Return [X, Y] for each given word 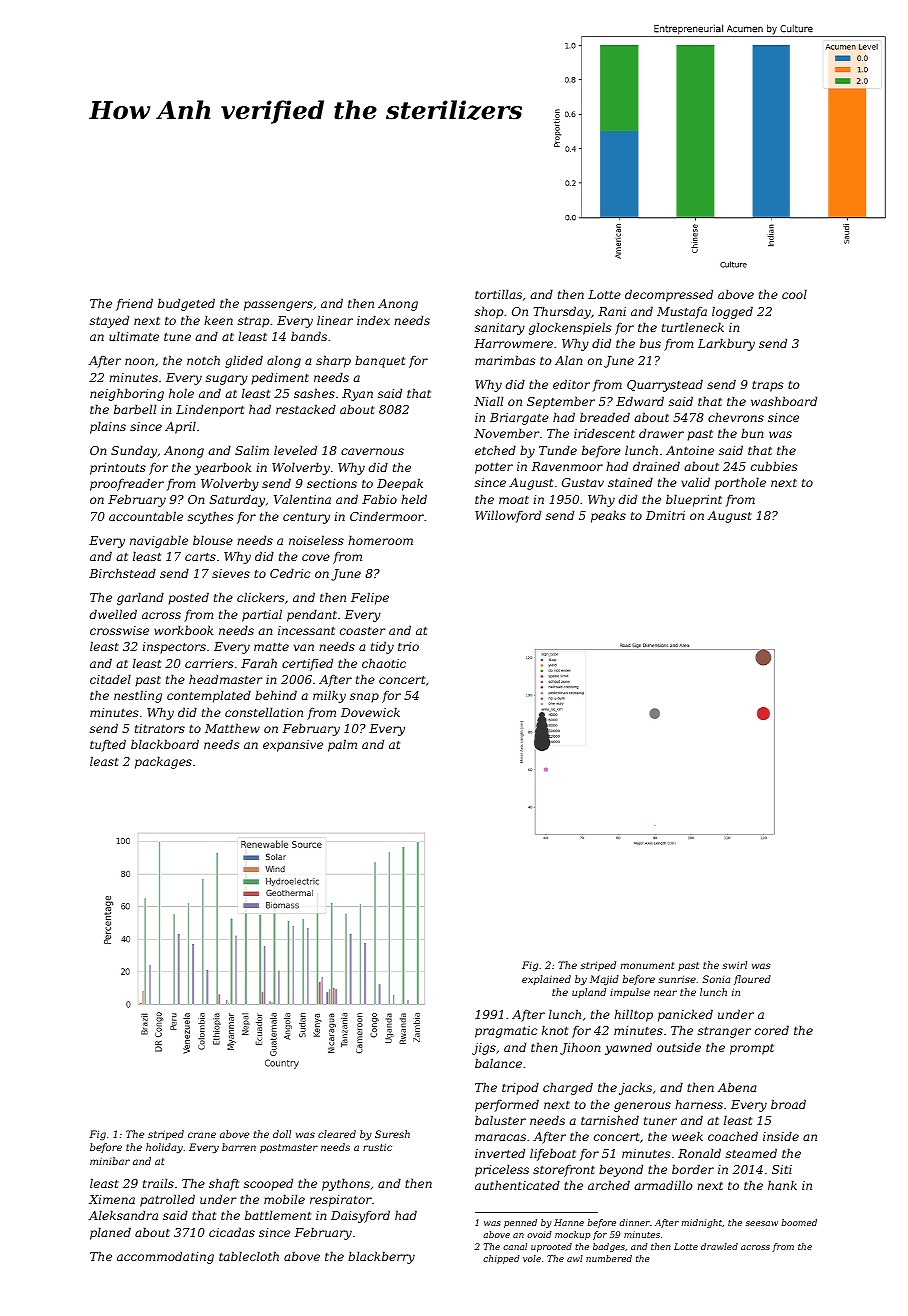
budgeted [186, 304]
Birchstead [122, 573]
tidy [382, 647]
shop [489, 312]
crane [202, 1135]
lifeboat [553, 1154]
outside [679, 1047]
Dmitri [665, 515]
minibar [110, 1161]
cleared [337, 1134]
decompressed [669, 295]
